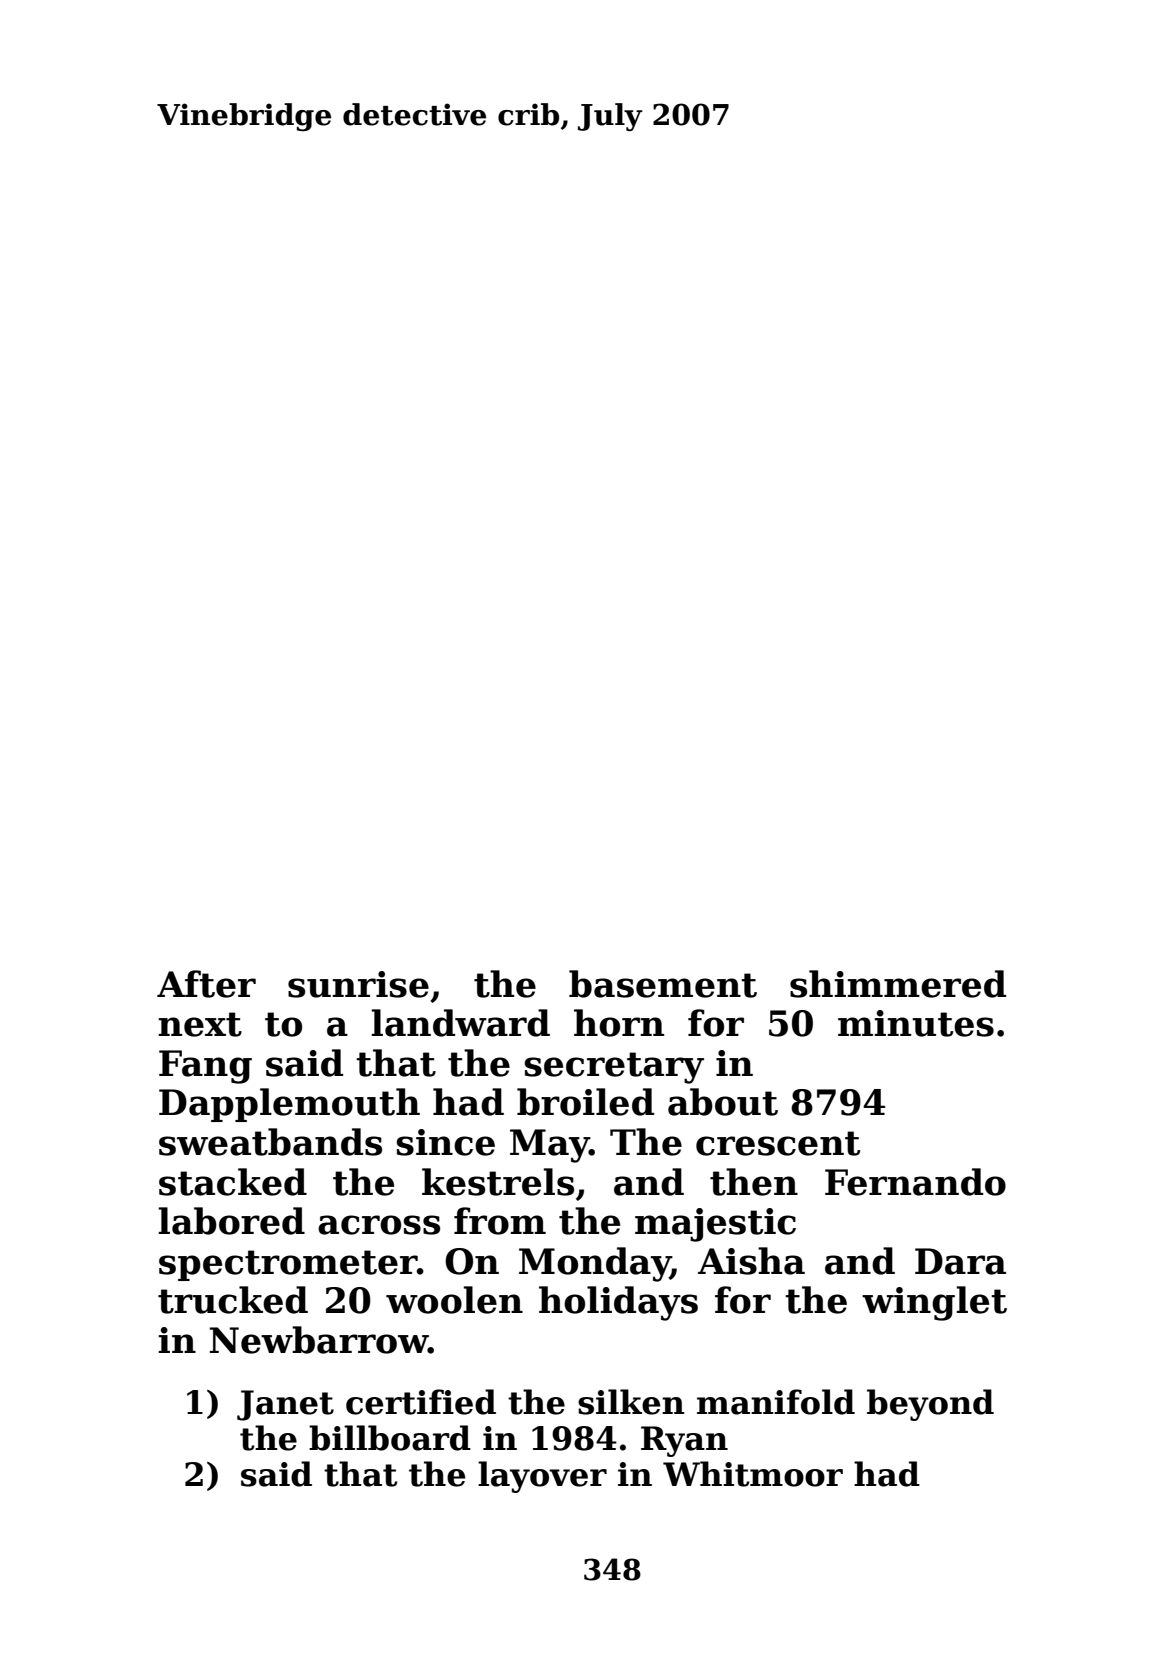 This document has height=1654, width=1165. Describe the element at coordinates (390, 1438) in the document. I see `billboard` at that location.
